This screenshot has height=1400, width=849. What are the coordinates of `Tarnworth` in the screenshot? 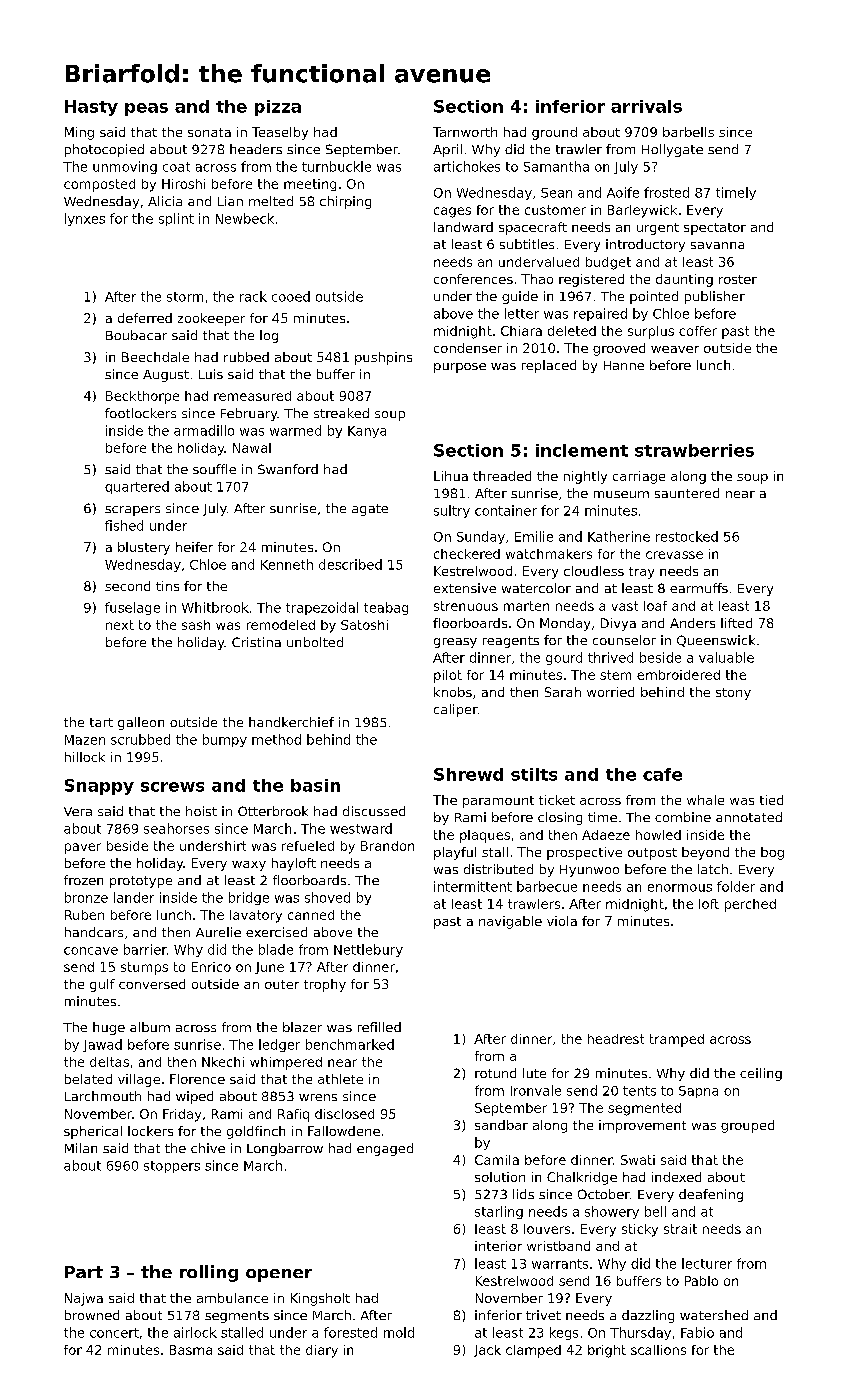 It's located at (465, 132).
